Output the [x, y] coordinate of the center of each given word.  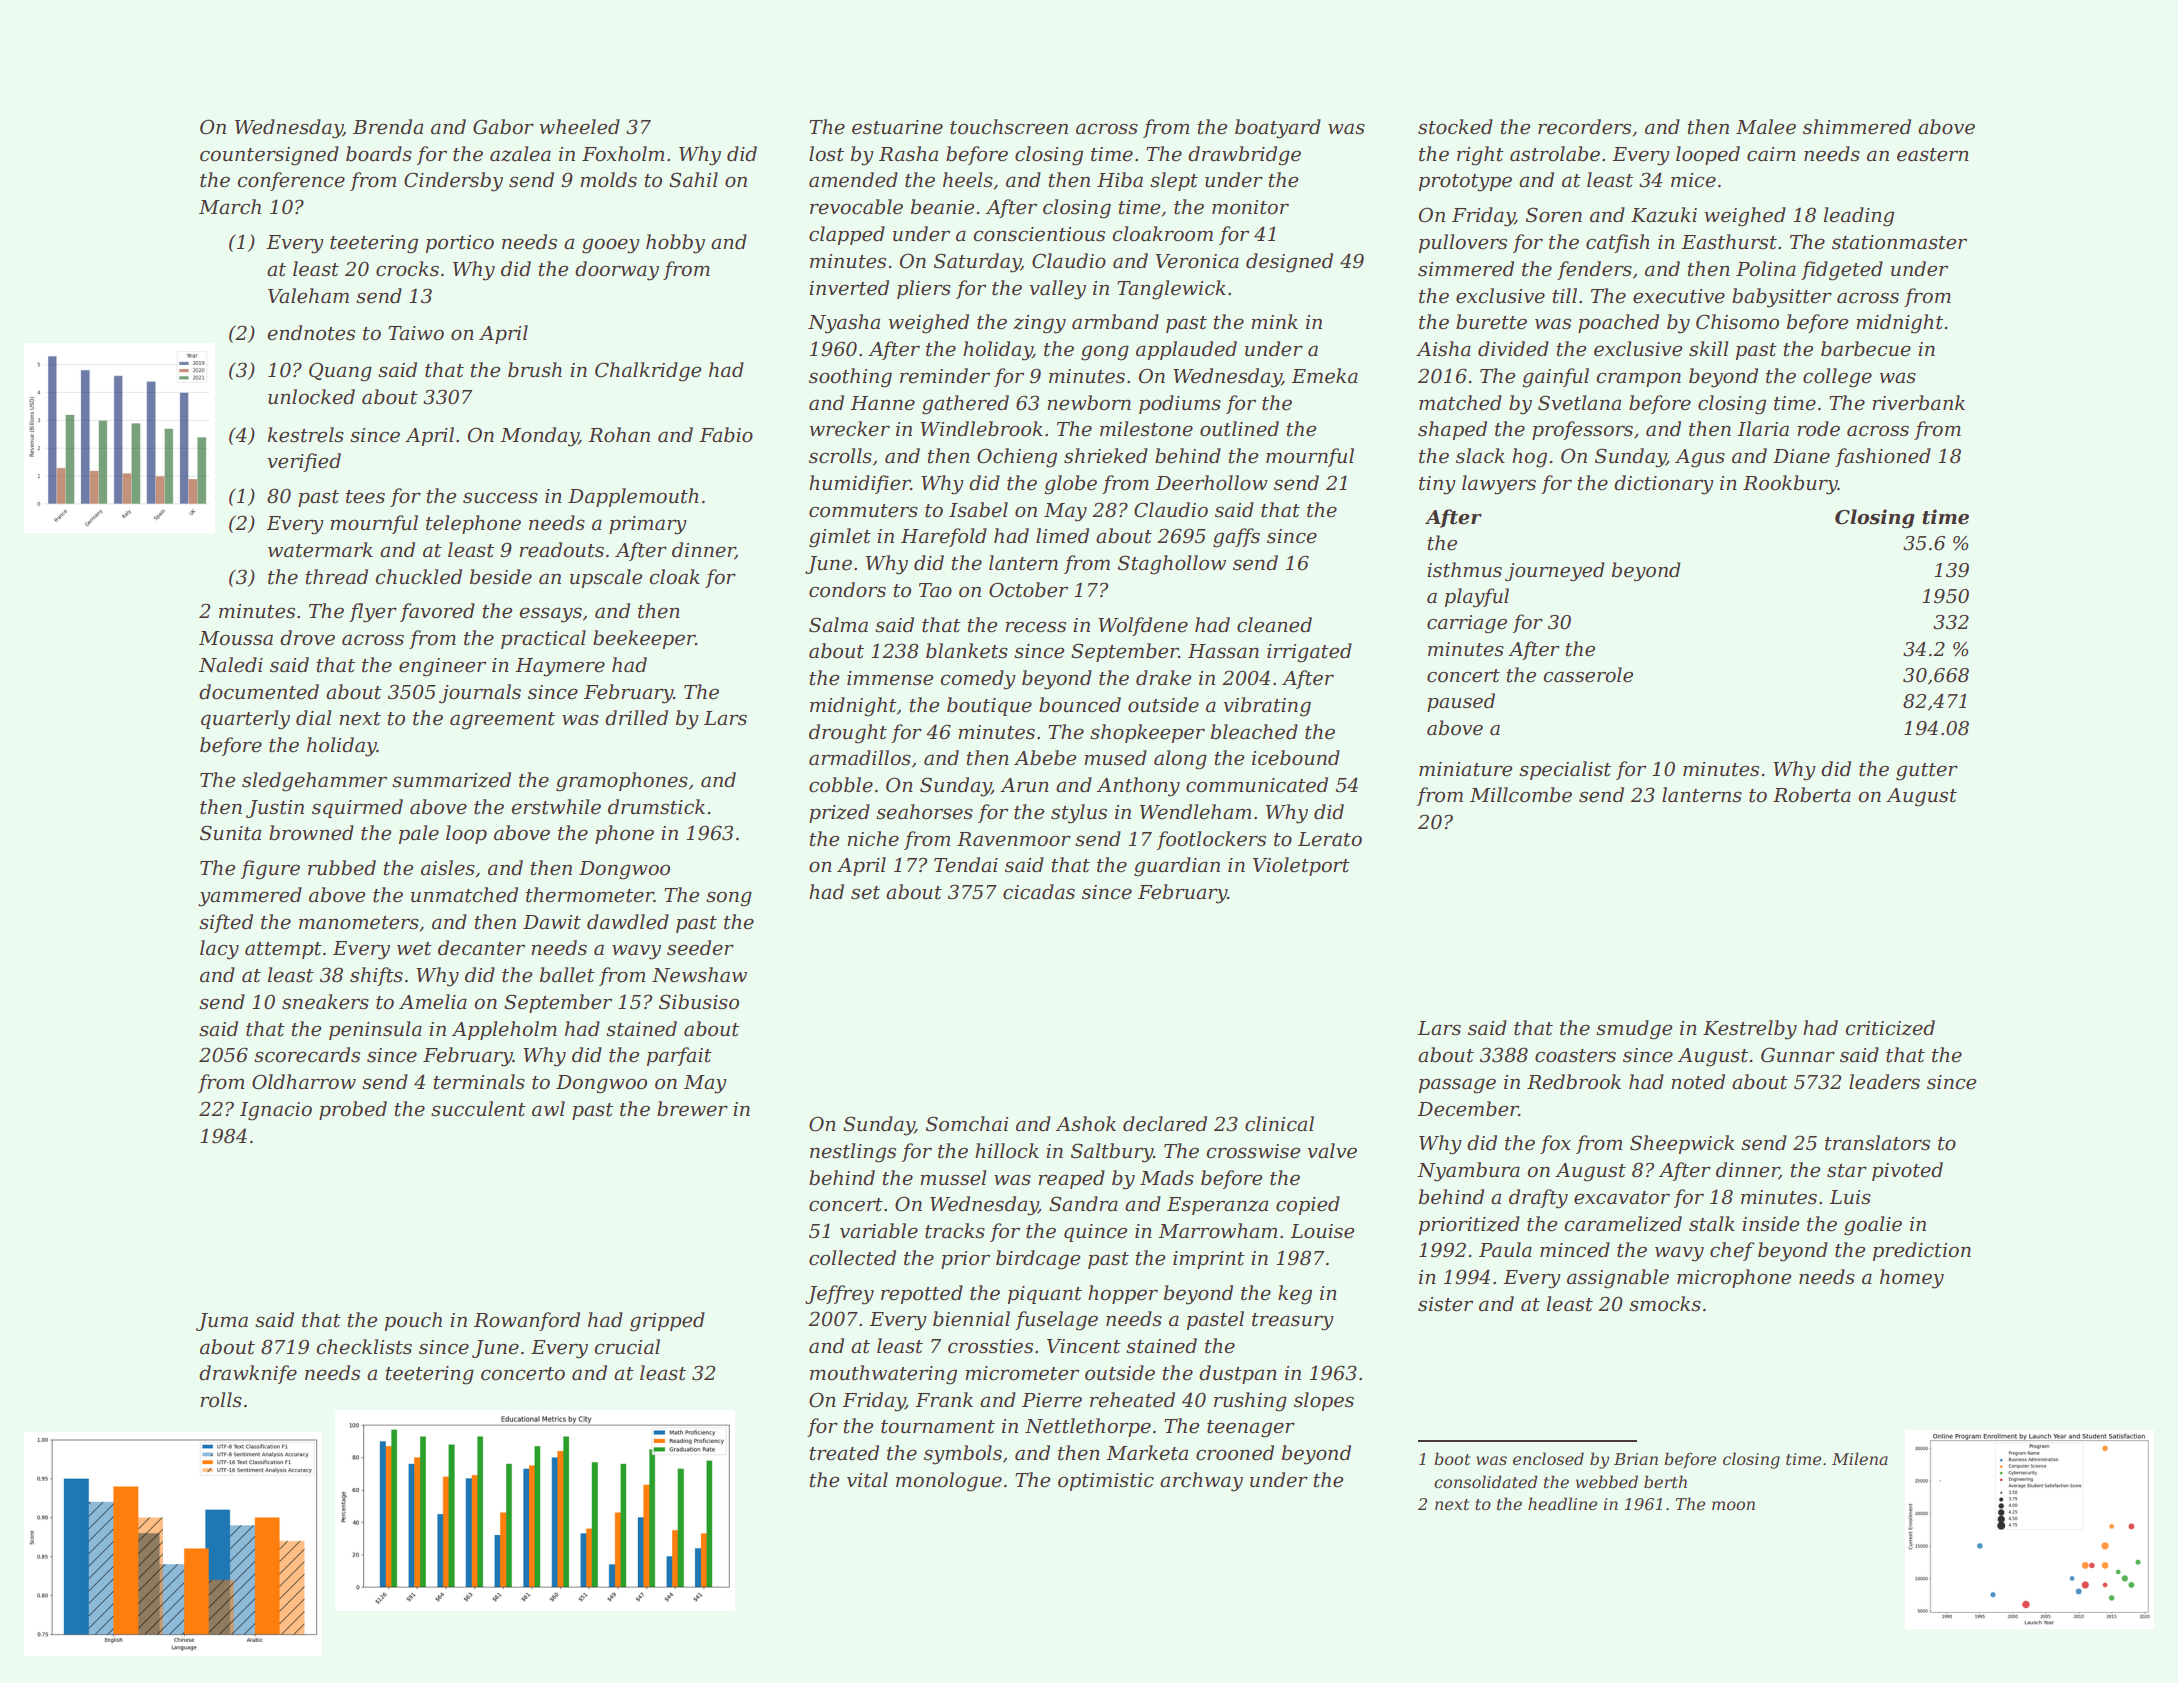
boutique [989, 706]
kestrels [306, 435]
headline [1562, 1503]
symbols [963, 1455]
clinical [1279, 1124]
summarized [451, 780]
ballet [567, 975]
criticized [1890, 1028]
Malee [1766, 127]
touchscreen [1009, 127]
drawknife [248, 1374]
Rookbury [1790, 485]
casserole [1588, 675]
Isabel [978, 510]
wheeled [579, 127]
